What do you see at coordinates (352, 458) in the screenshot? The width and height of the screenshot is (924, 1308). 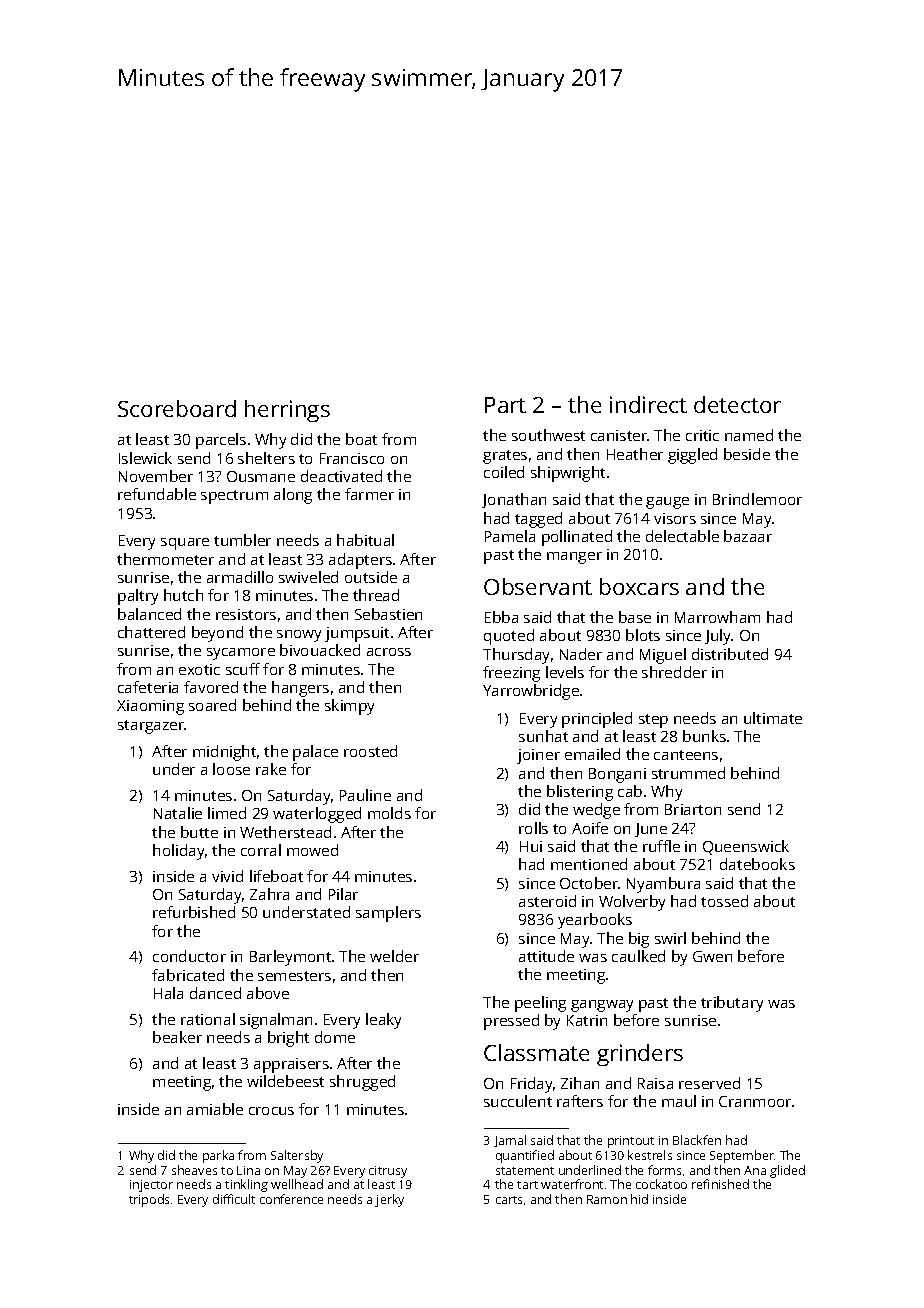 I see `Francisco` at bounding box center [352, 458].
